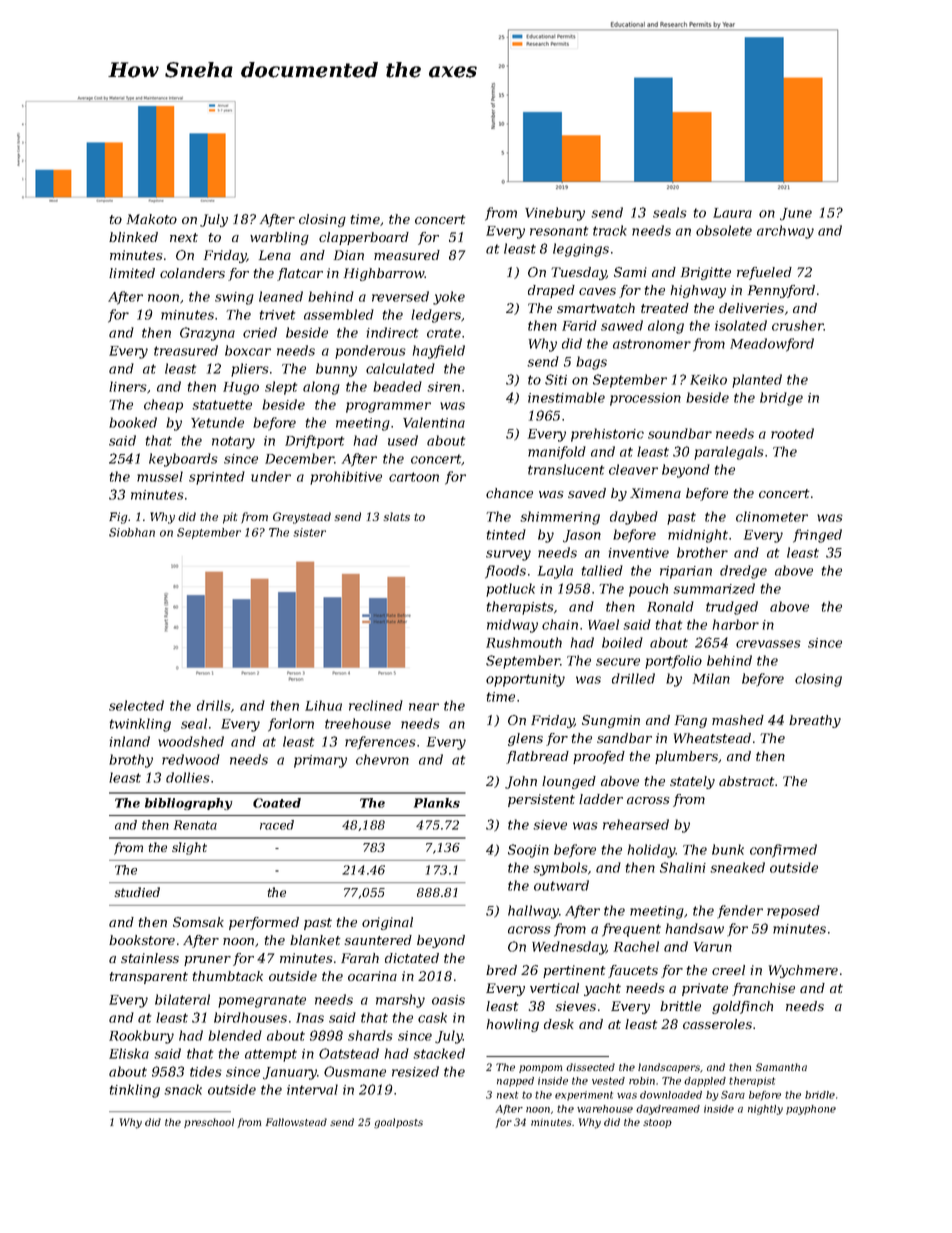 Image resolution: width=952 pixels, height=1233 pixels. I want to click on holiday, so click(652, 851).
